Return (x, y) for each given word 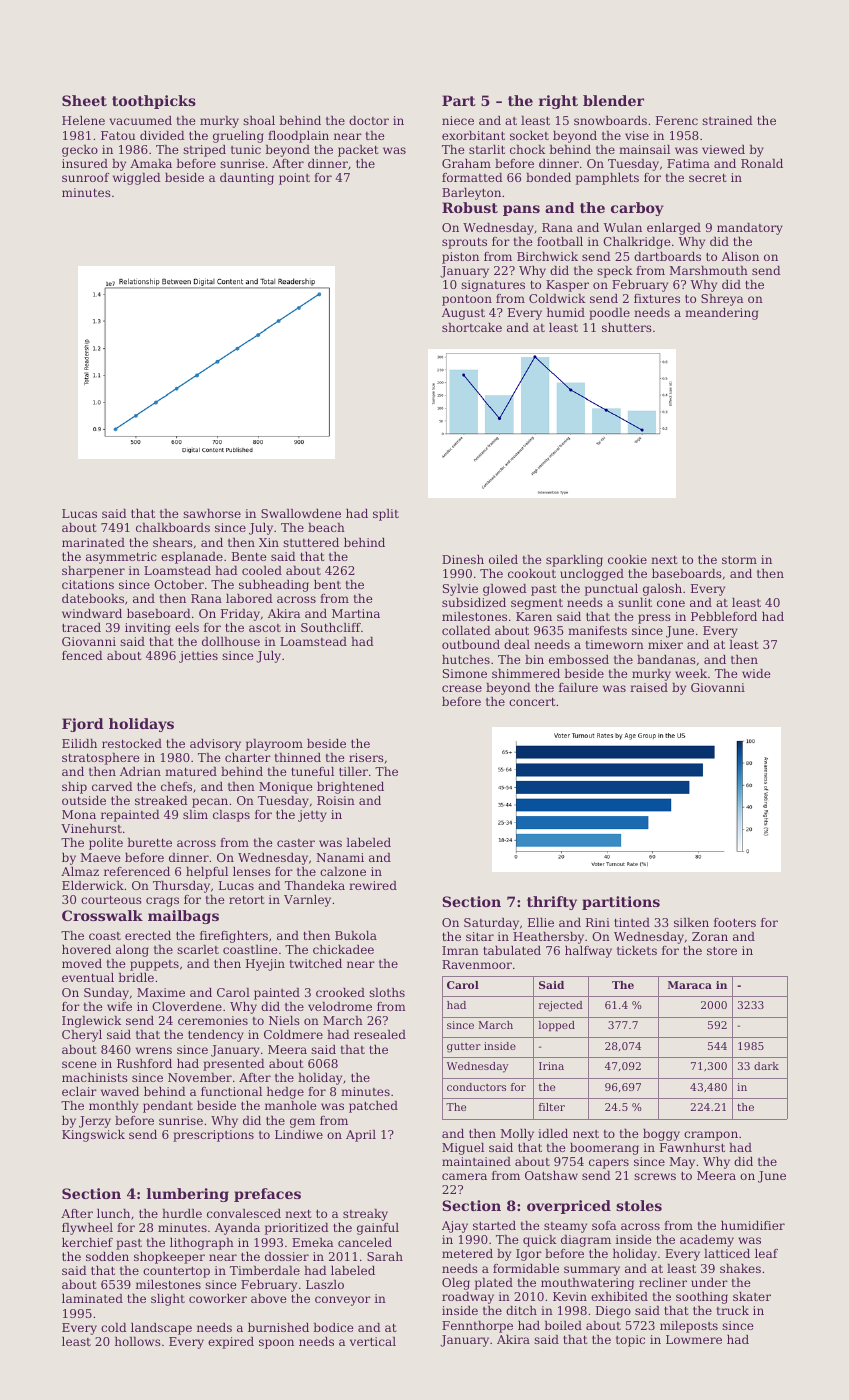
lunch (113, 1213)
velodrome (340, 1006)
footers (735, 922)
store (722, 951)
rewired (373, 885)
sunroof (85, 177)
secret (707, 177)
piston (460, 258)
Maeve (100, 857)
